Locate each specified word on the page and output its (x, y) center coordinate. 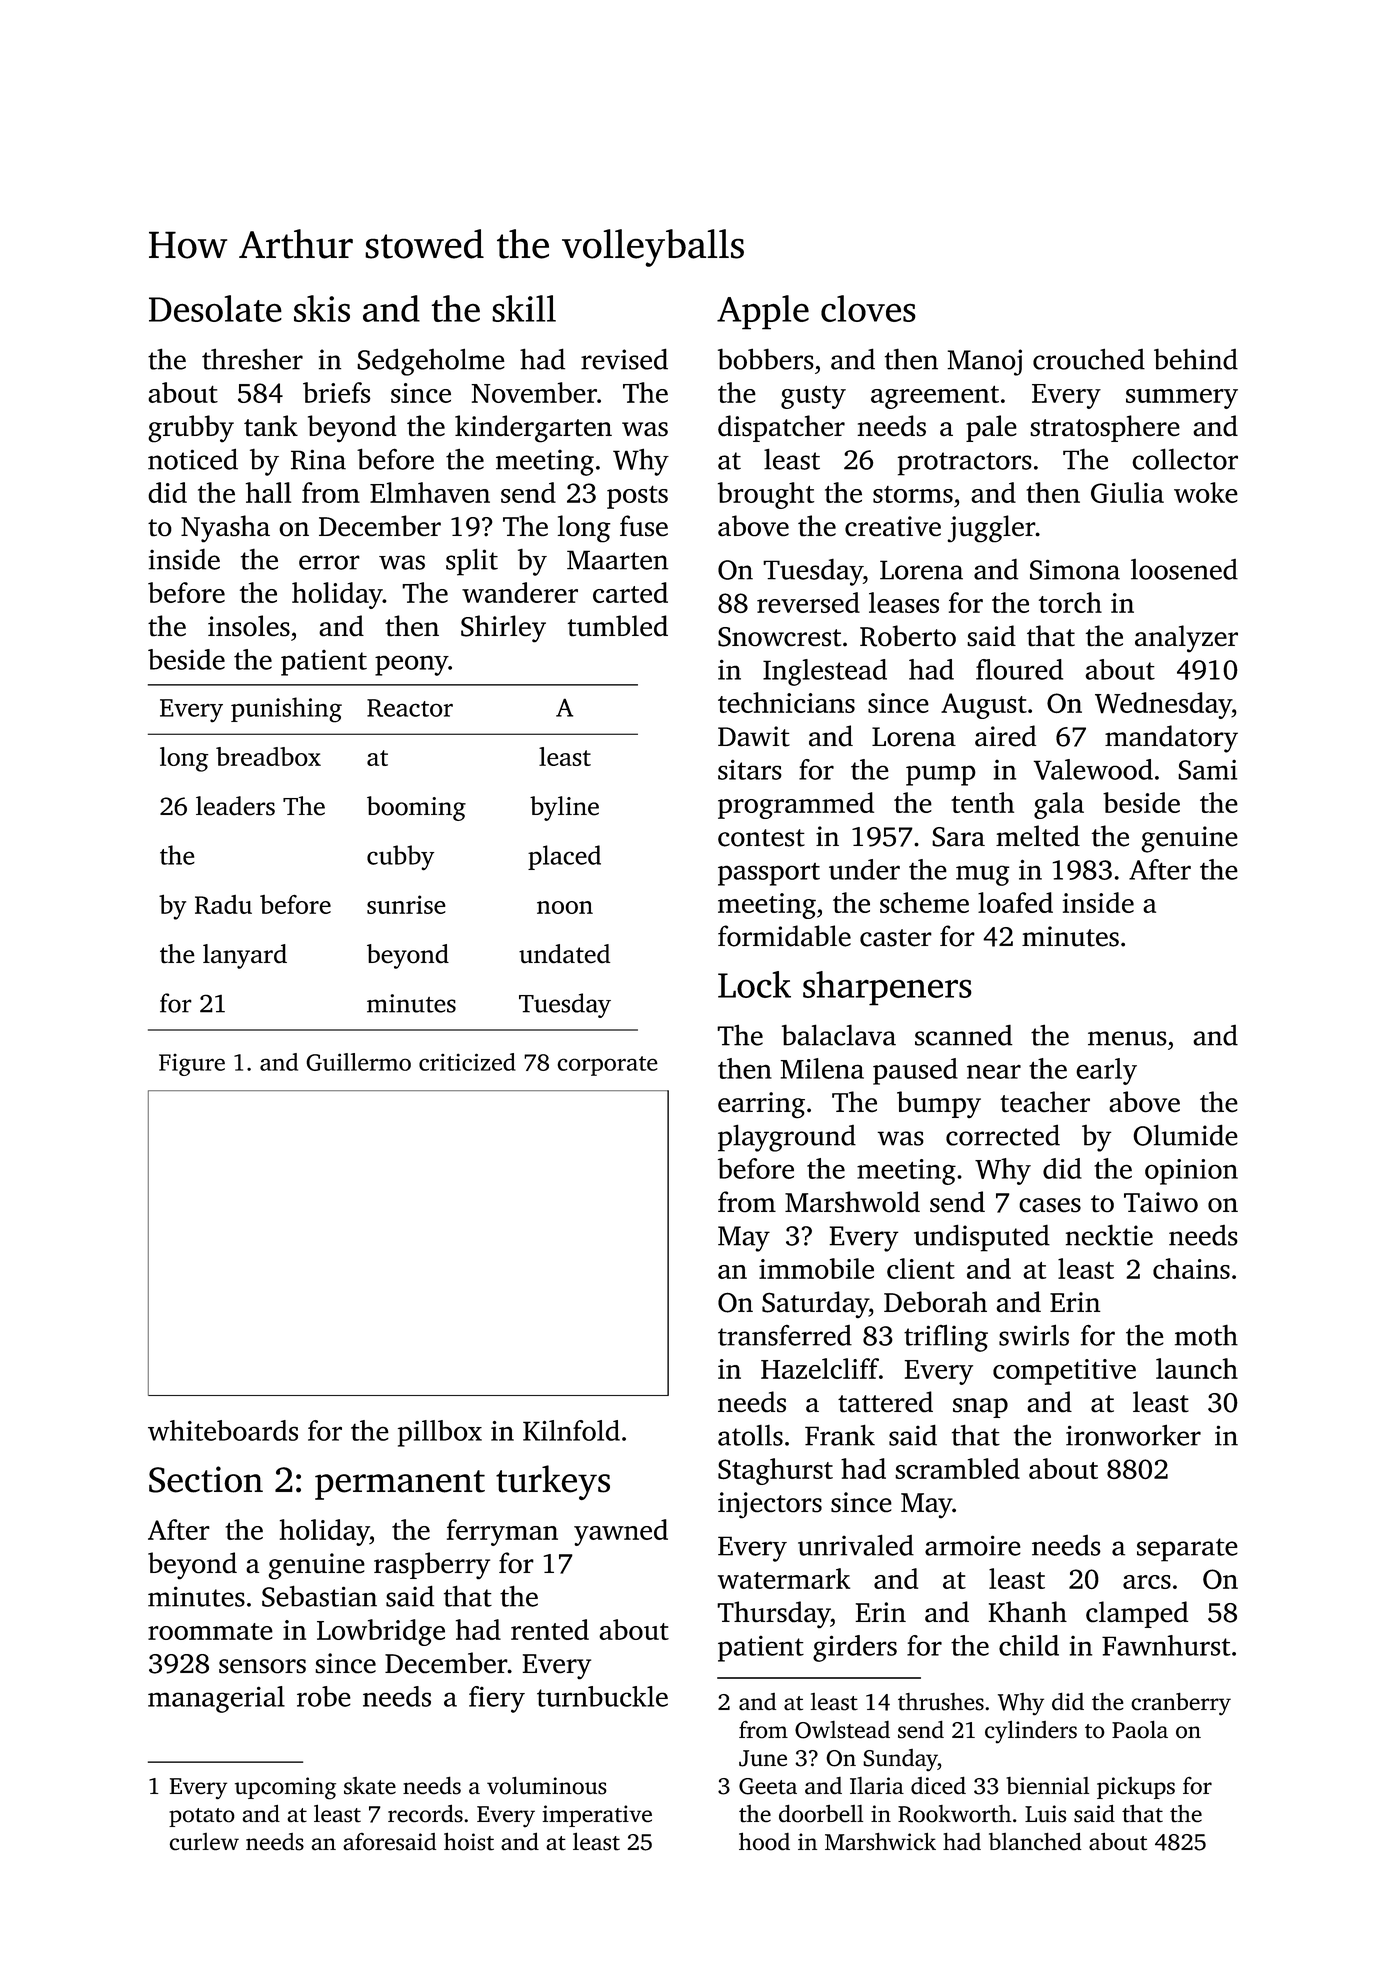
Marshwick (880, 1841)
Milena (822, 1068)
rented (550, 1629)
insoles (249, 626)
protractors (965, 464)
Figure (192, 1065)
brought (766, 495)
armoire (973, 1545)
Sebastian (319, 1596)
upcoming (285, 1788)
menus (1127, 1038)
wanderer (520, 592)
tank (271, 425)
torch (1070, 602)
